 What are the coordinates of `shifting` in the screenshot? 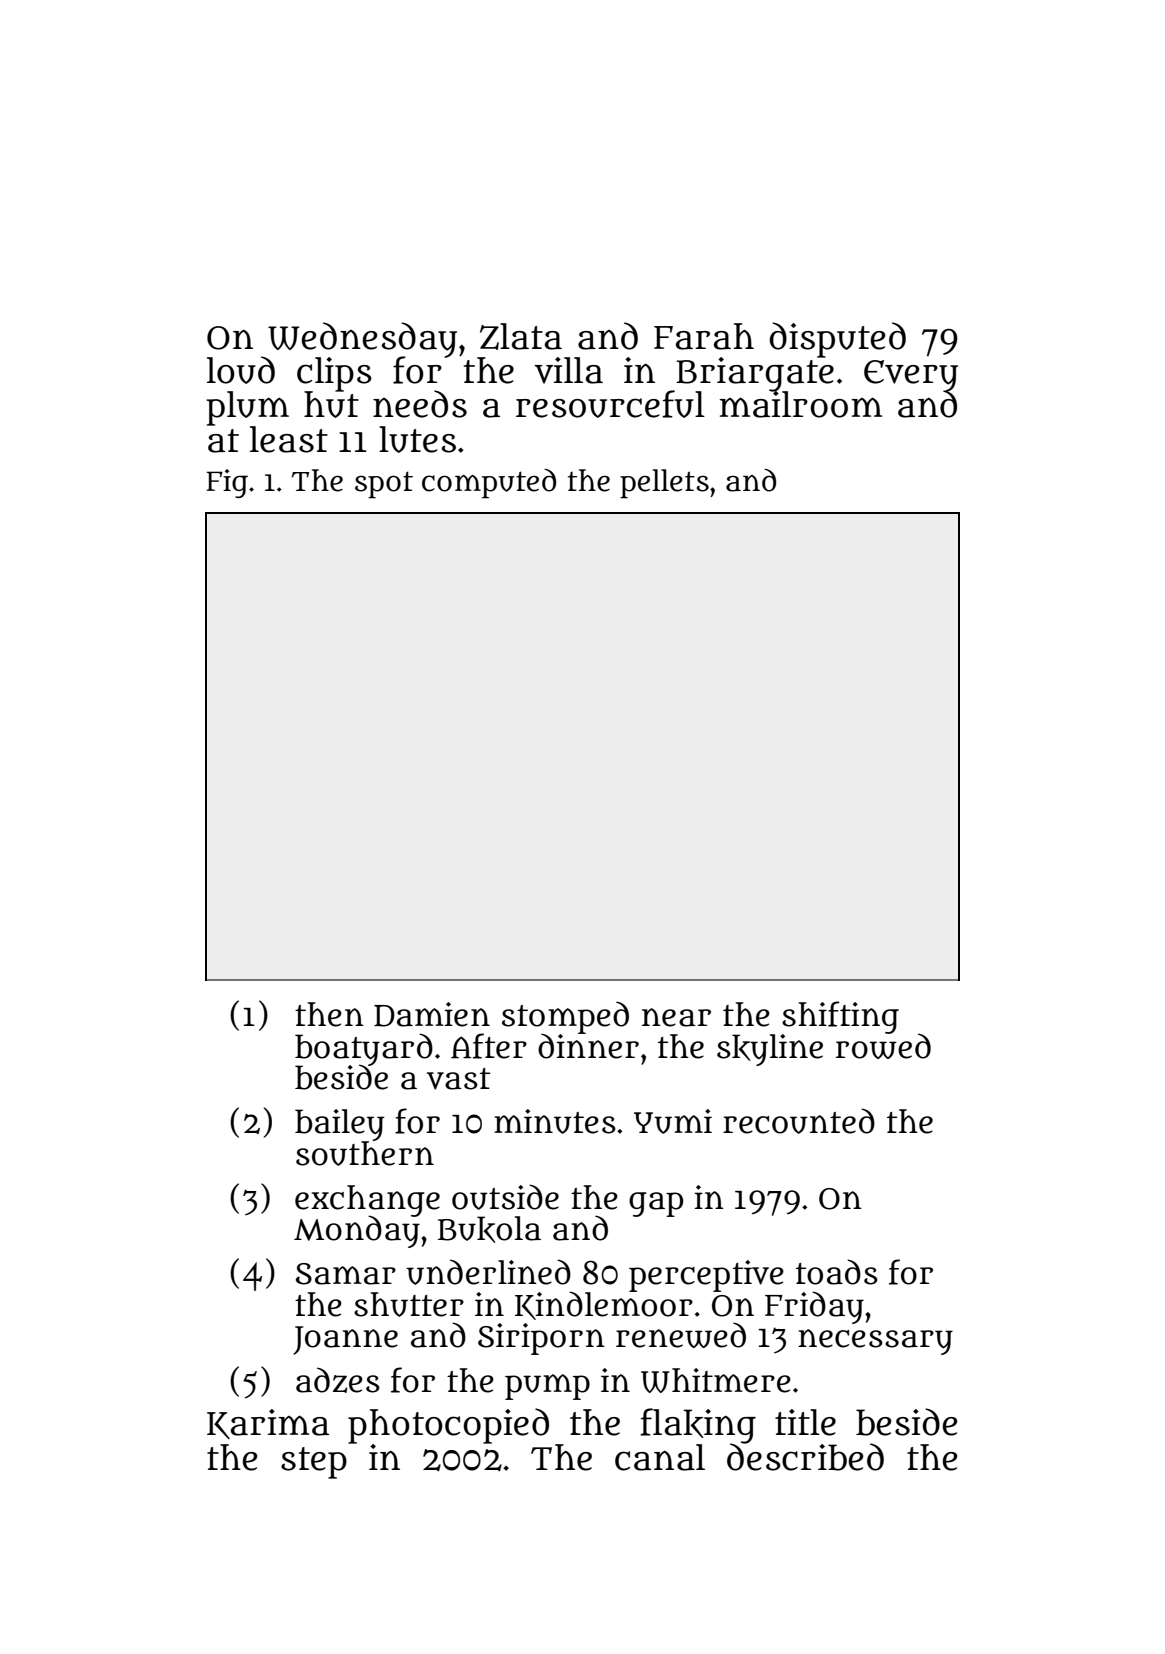 It's located at (840, 1017).
